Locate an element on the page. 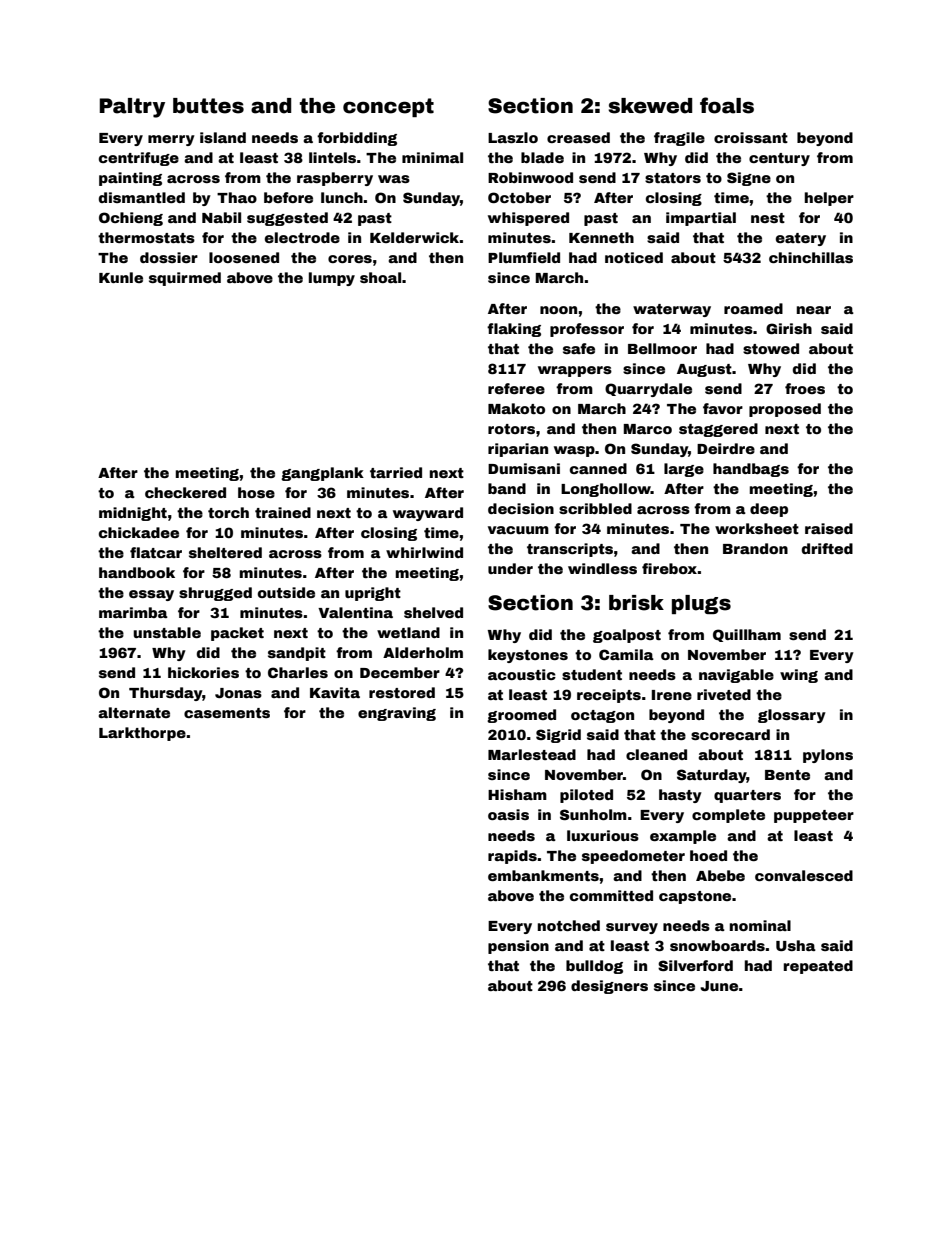  oasis is located at coordinates (508, 814).
